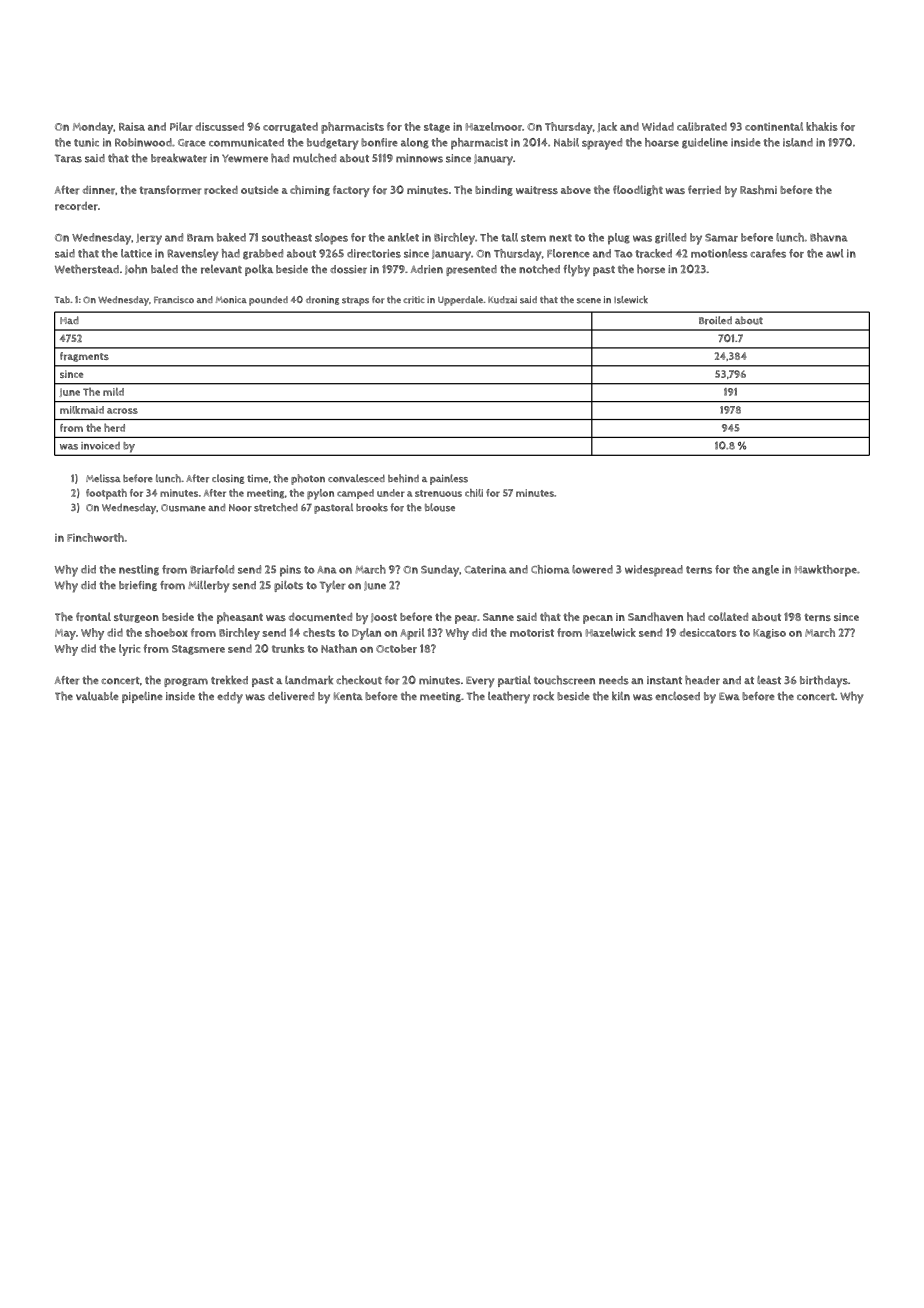  Describe the element at coordinates (510, 237) in the screenshot. I see `tall` at that location.
